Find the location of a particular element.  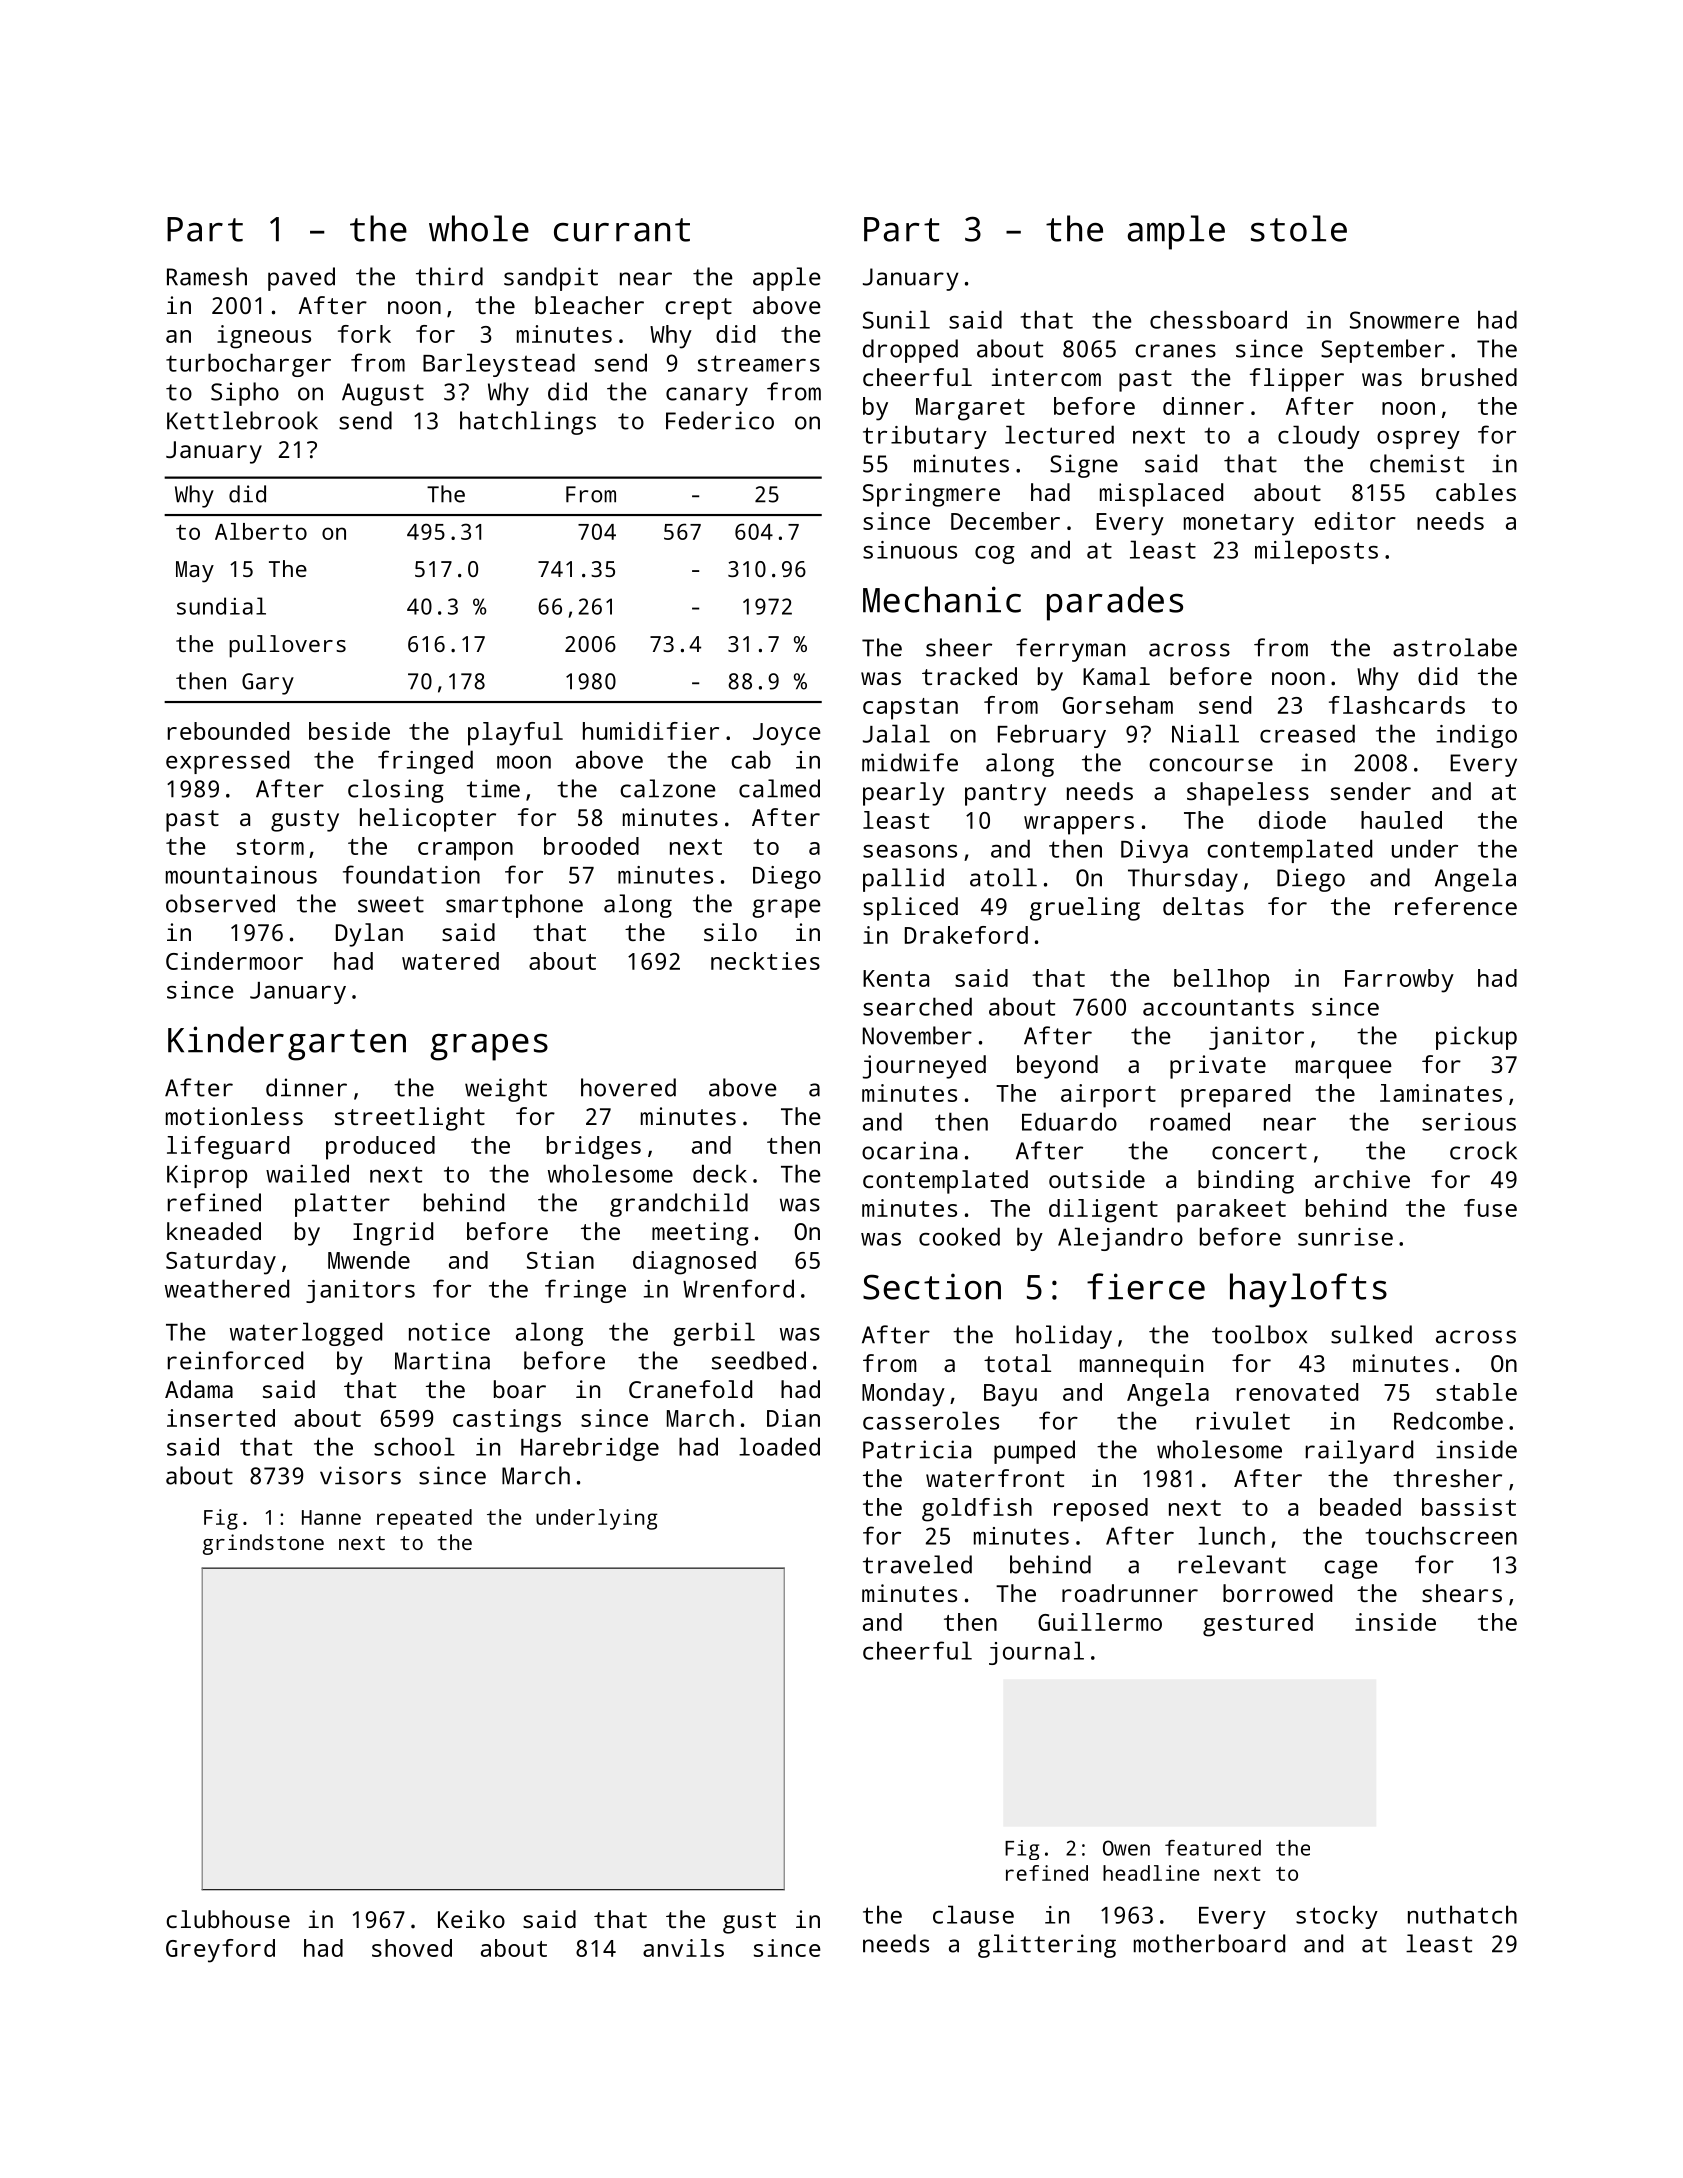

anvils is located at coordinates (683, 1948).
